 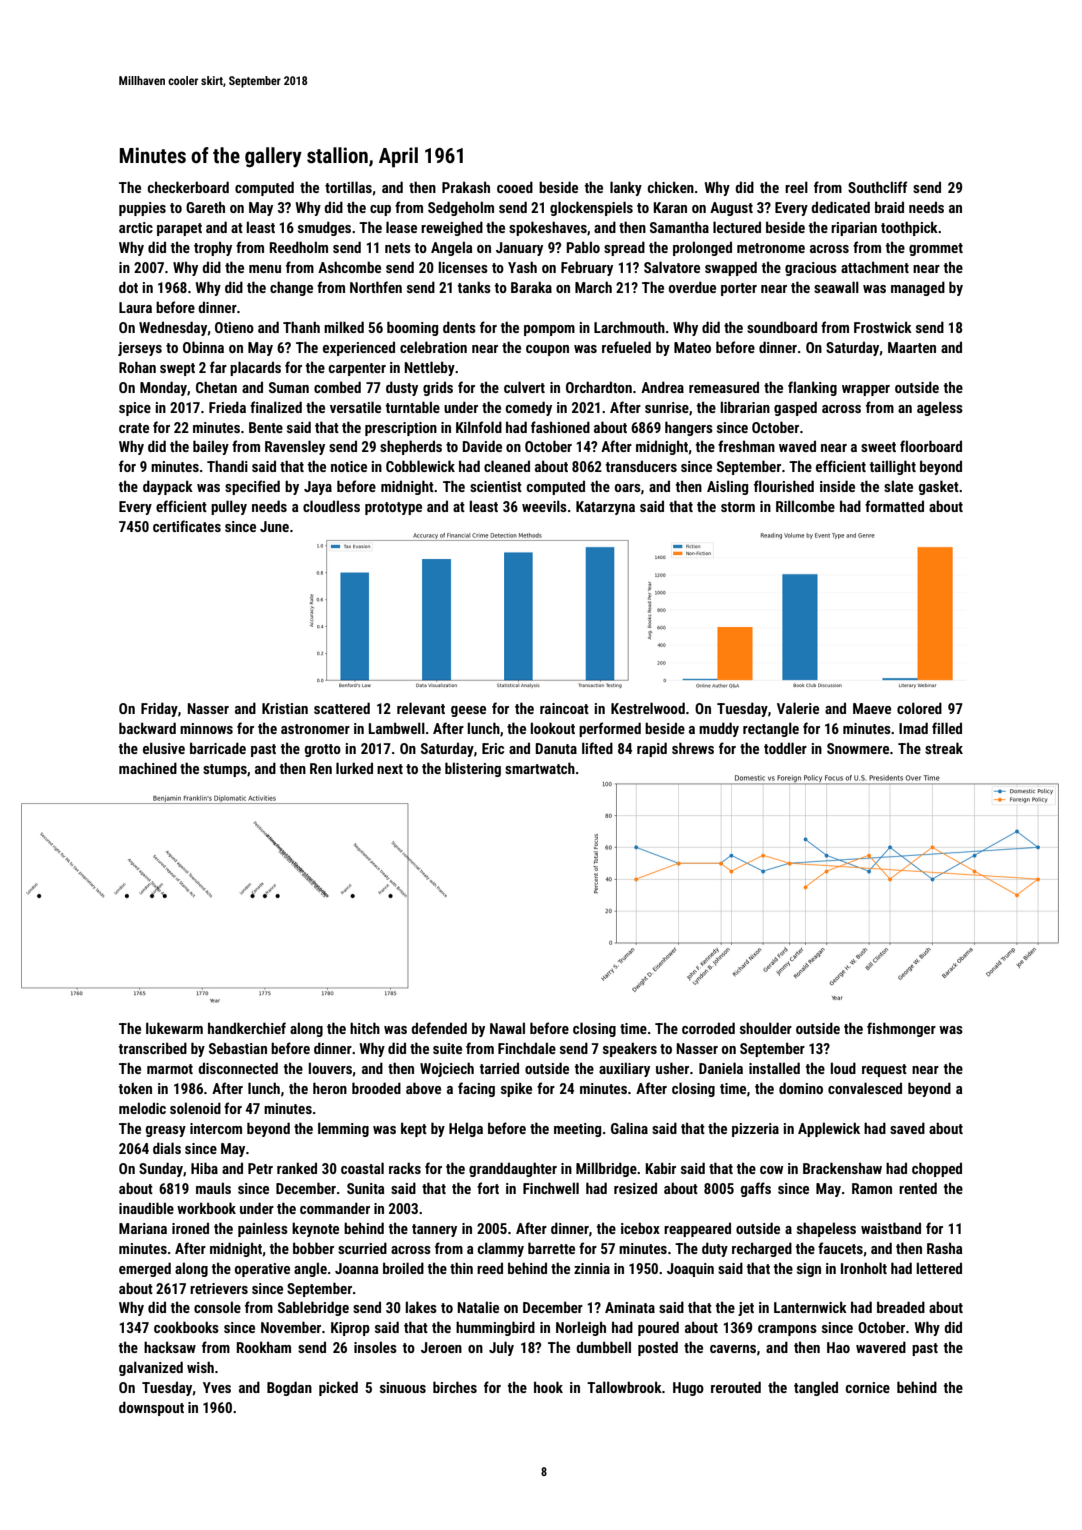 I want to click on fishmonger, so click(x=901, y=1029).
